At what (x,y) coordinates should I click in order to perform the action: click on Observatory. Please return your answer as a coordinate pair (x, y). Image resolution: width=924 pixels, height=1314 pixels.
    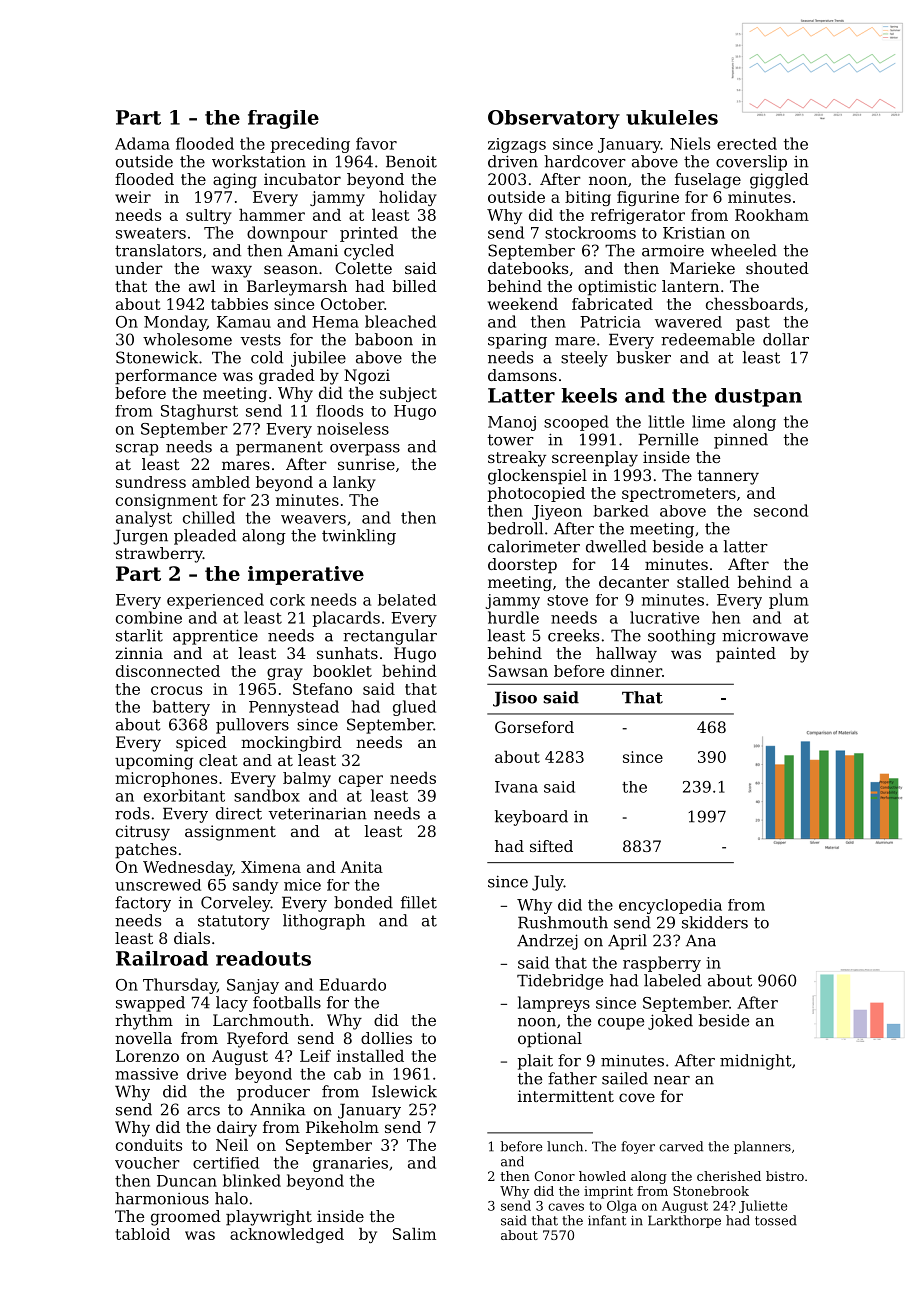
    Looking at the image, I should click on (554, 119).
